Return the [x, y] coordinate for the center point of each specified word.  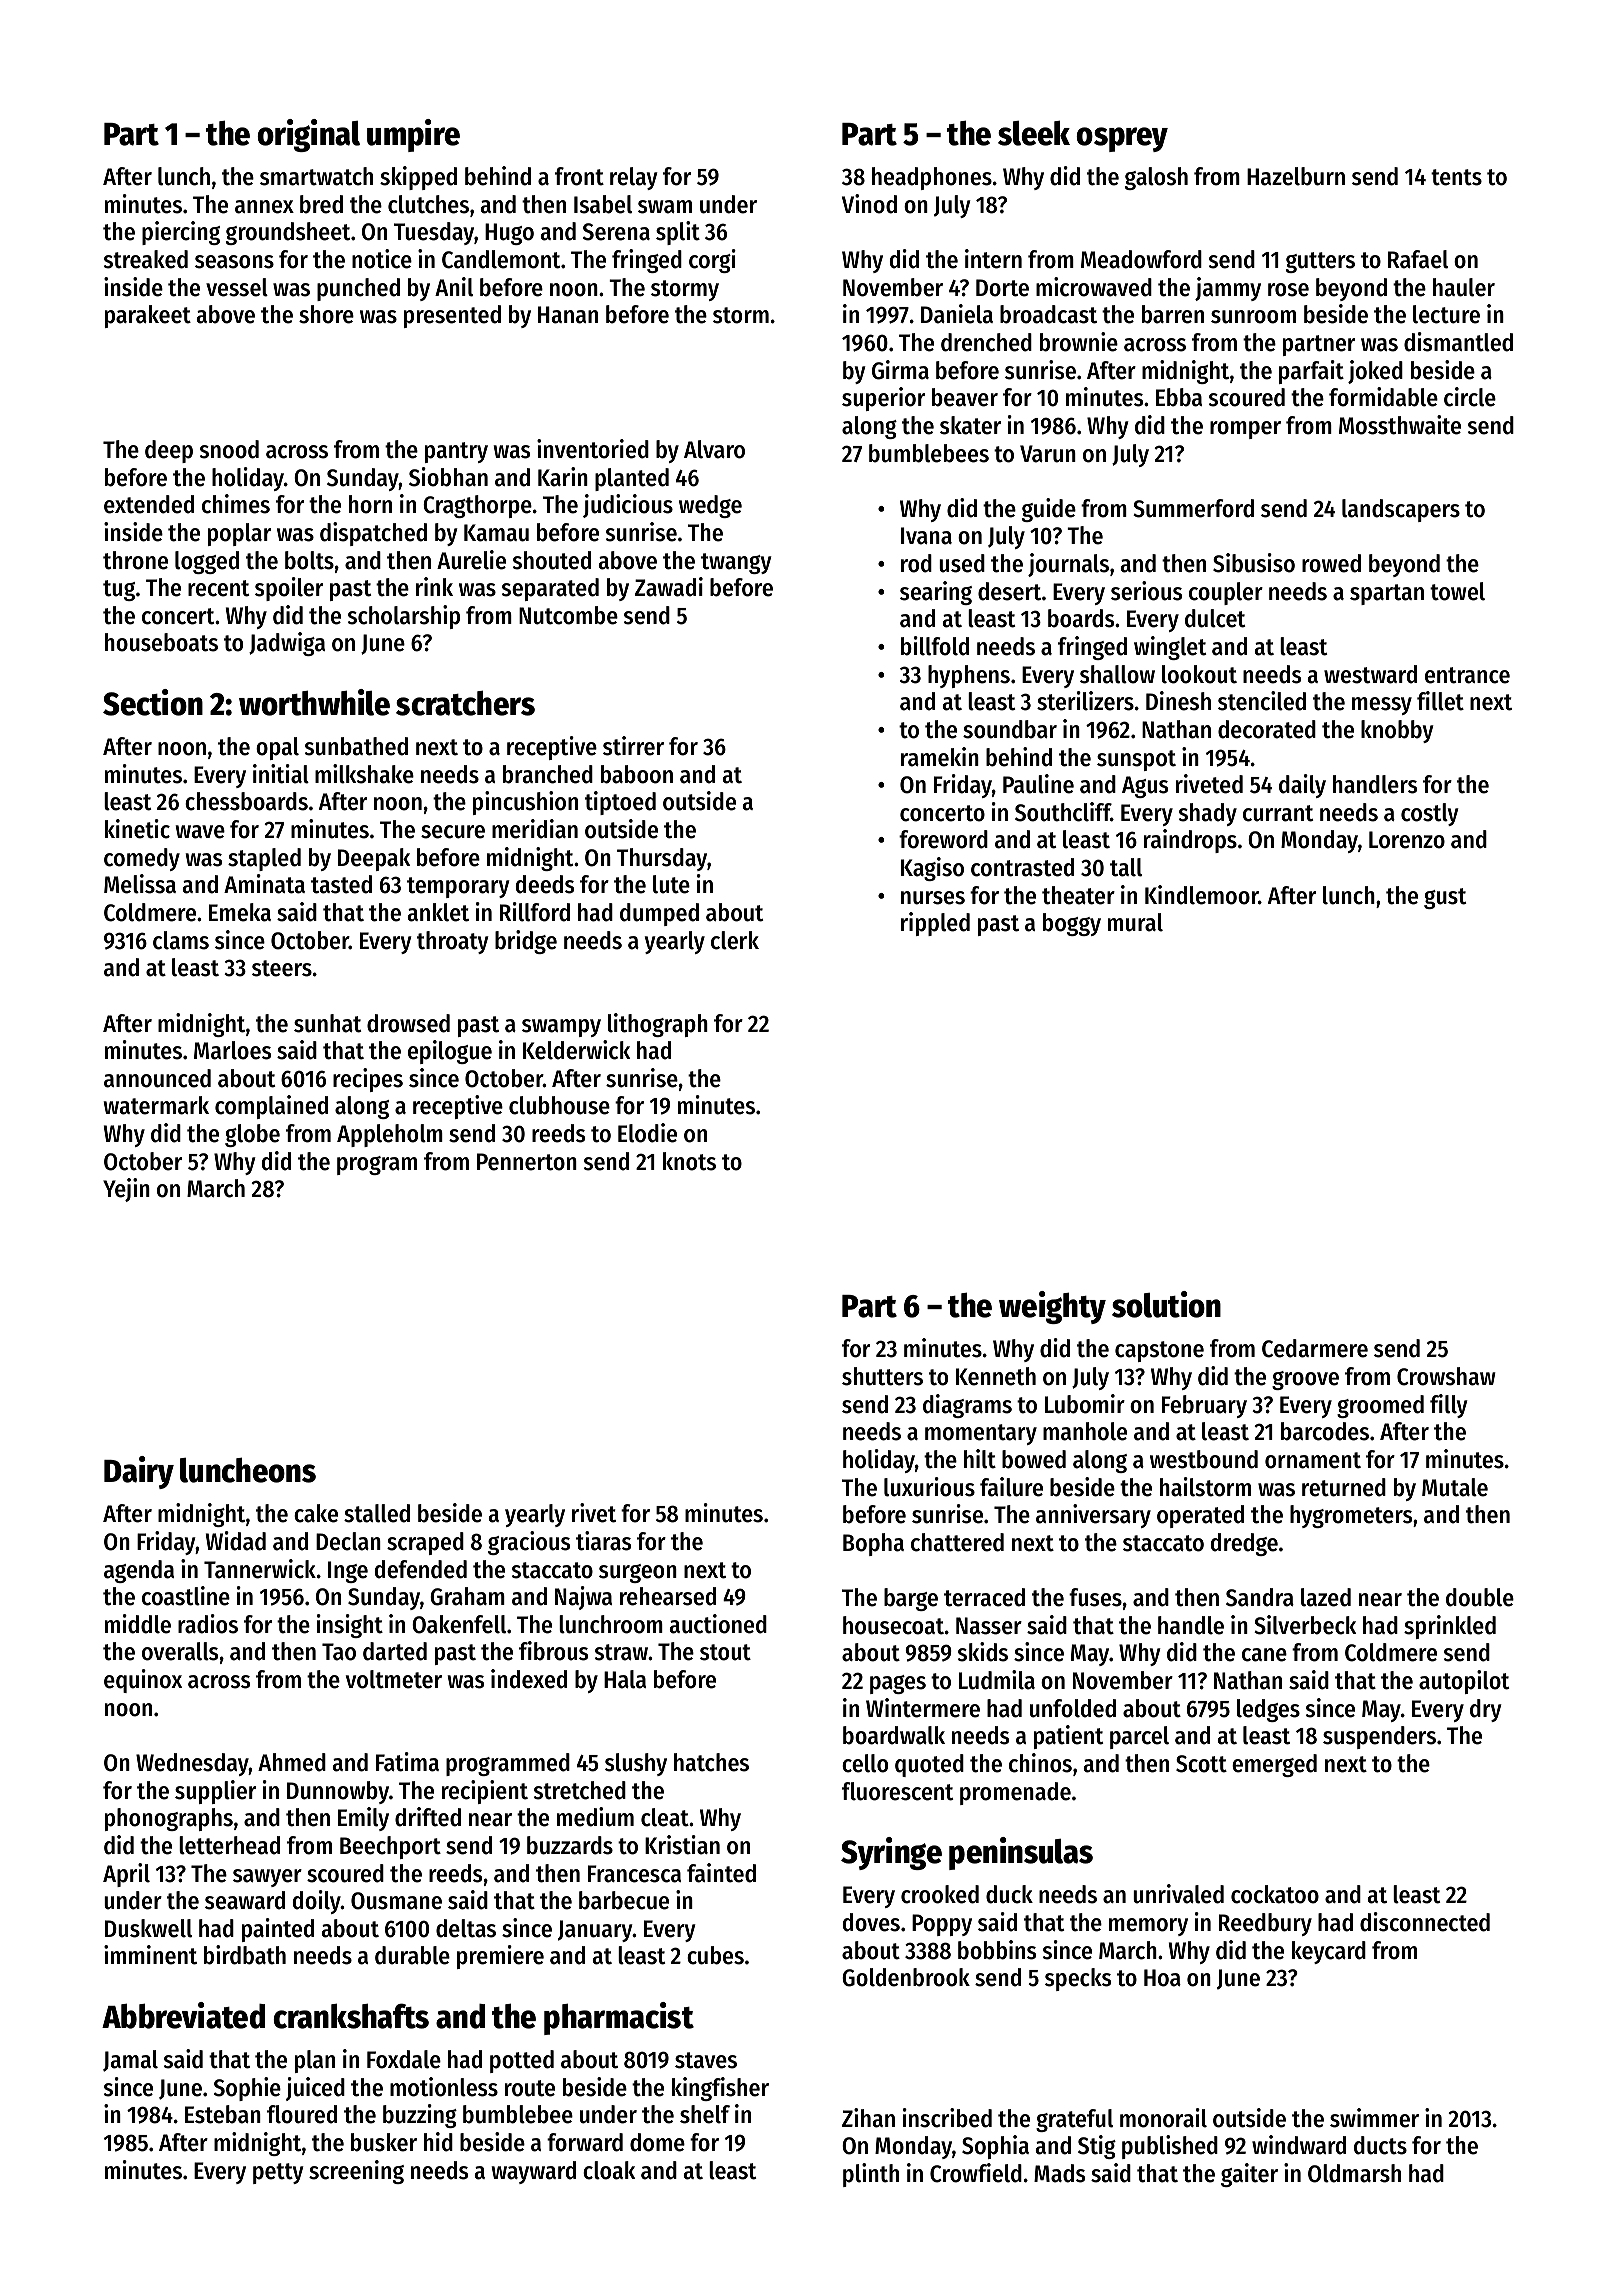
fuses [1095, 1597]
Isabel [603, 204]
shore [326, 314]
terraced [984, 1597]
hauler [1464, 287]
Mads [1059, 2173]
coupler [1226, 593]
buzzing [420, 2116]
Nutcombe [568, 615]
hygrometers [1351, 1516]
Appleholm [390, 1135]
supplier [215, 1792]
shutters [882, 1376]
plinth [871, 2175]
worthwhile [314, 702]
